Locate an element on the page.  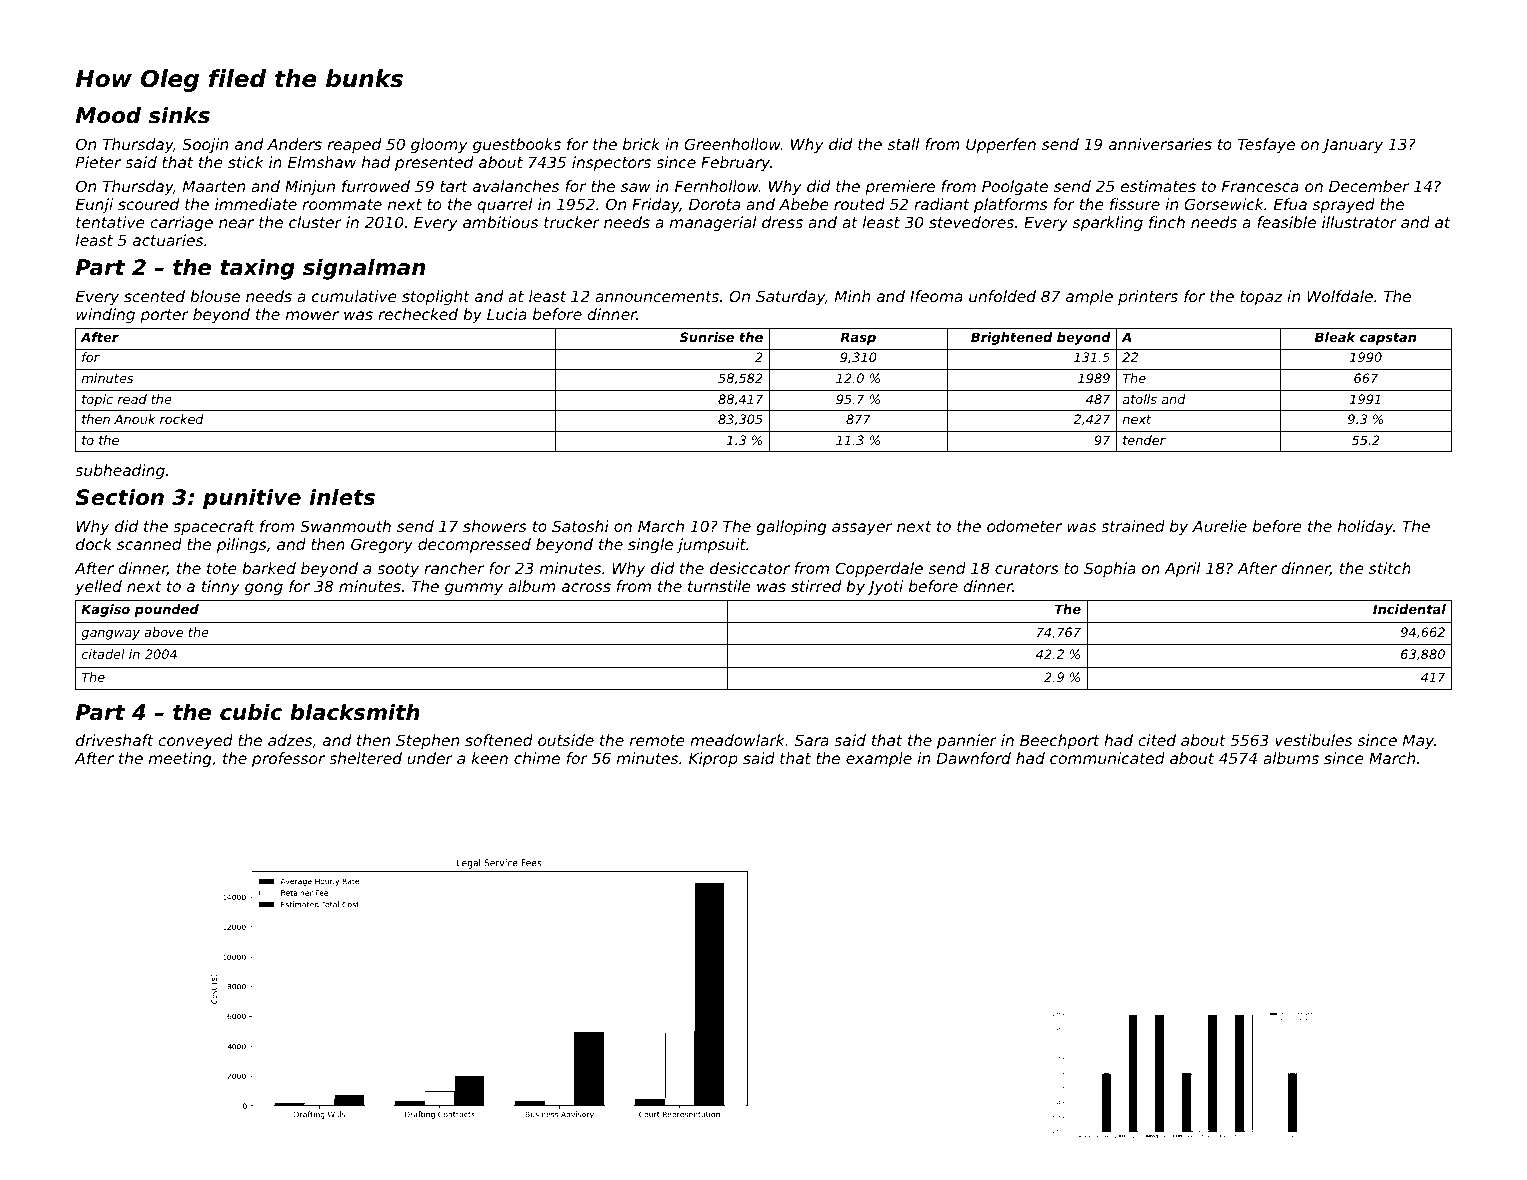
gummy is located at coordinates (474, 589).
